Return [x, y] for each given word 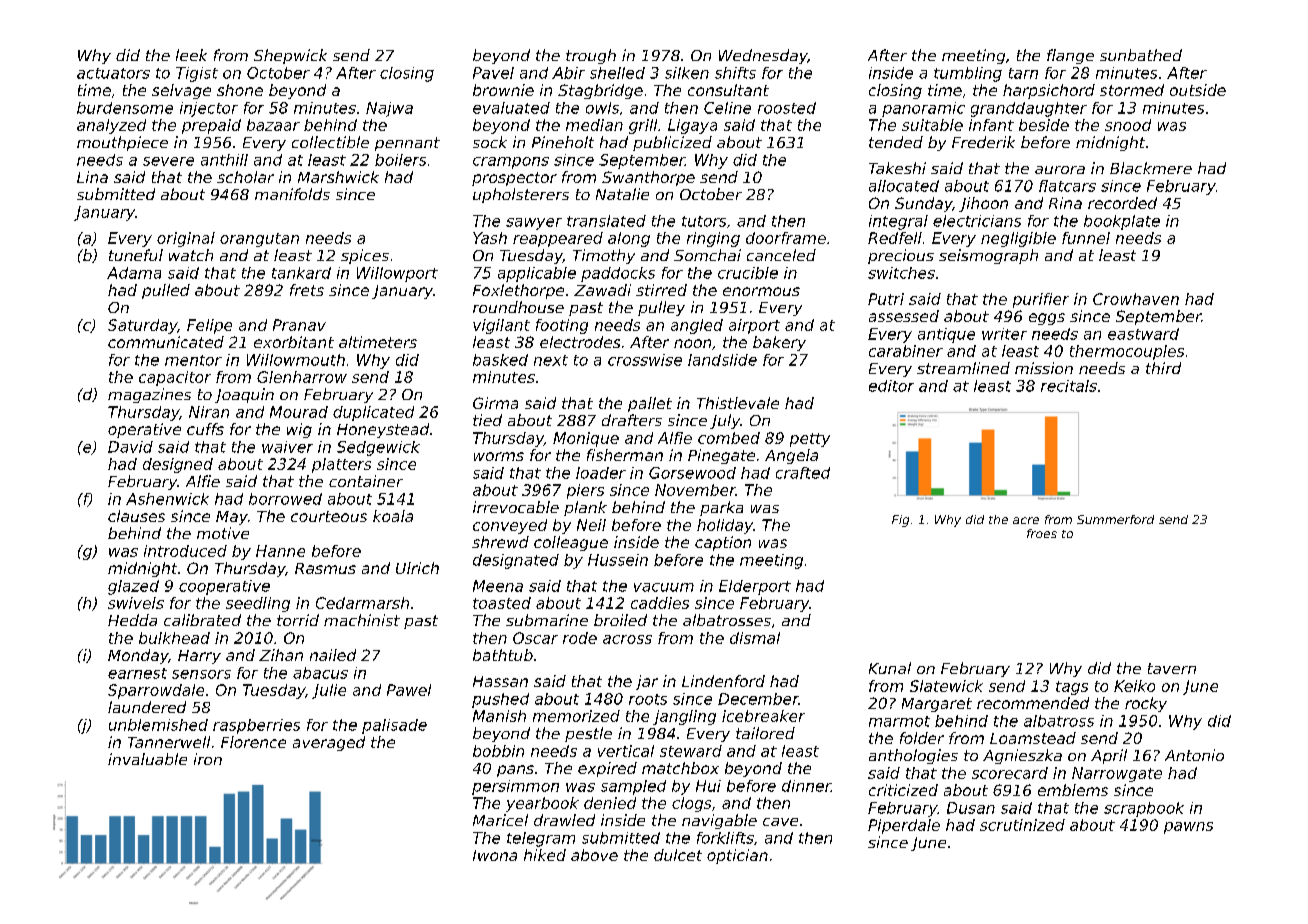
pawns [1188, 828]
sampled [633, 787]
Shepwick [290, 56]
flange [1070, 56]
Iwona [495, 855]
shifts [735, 73]
